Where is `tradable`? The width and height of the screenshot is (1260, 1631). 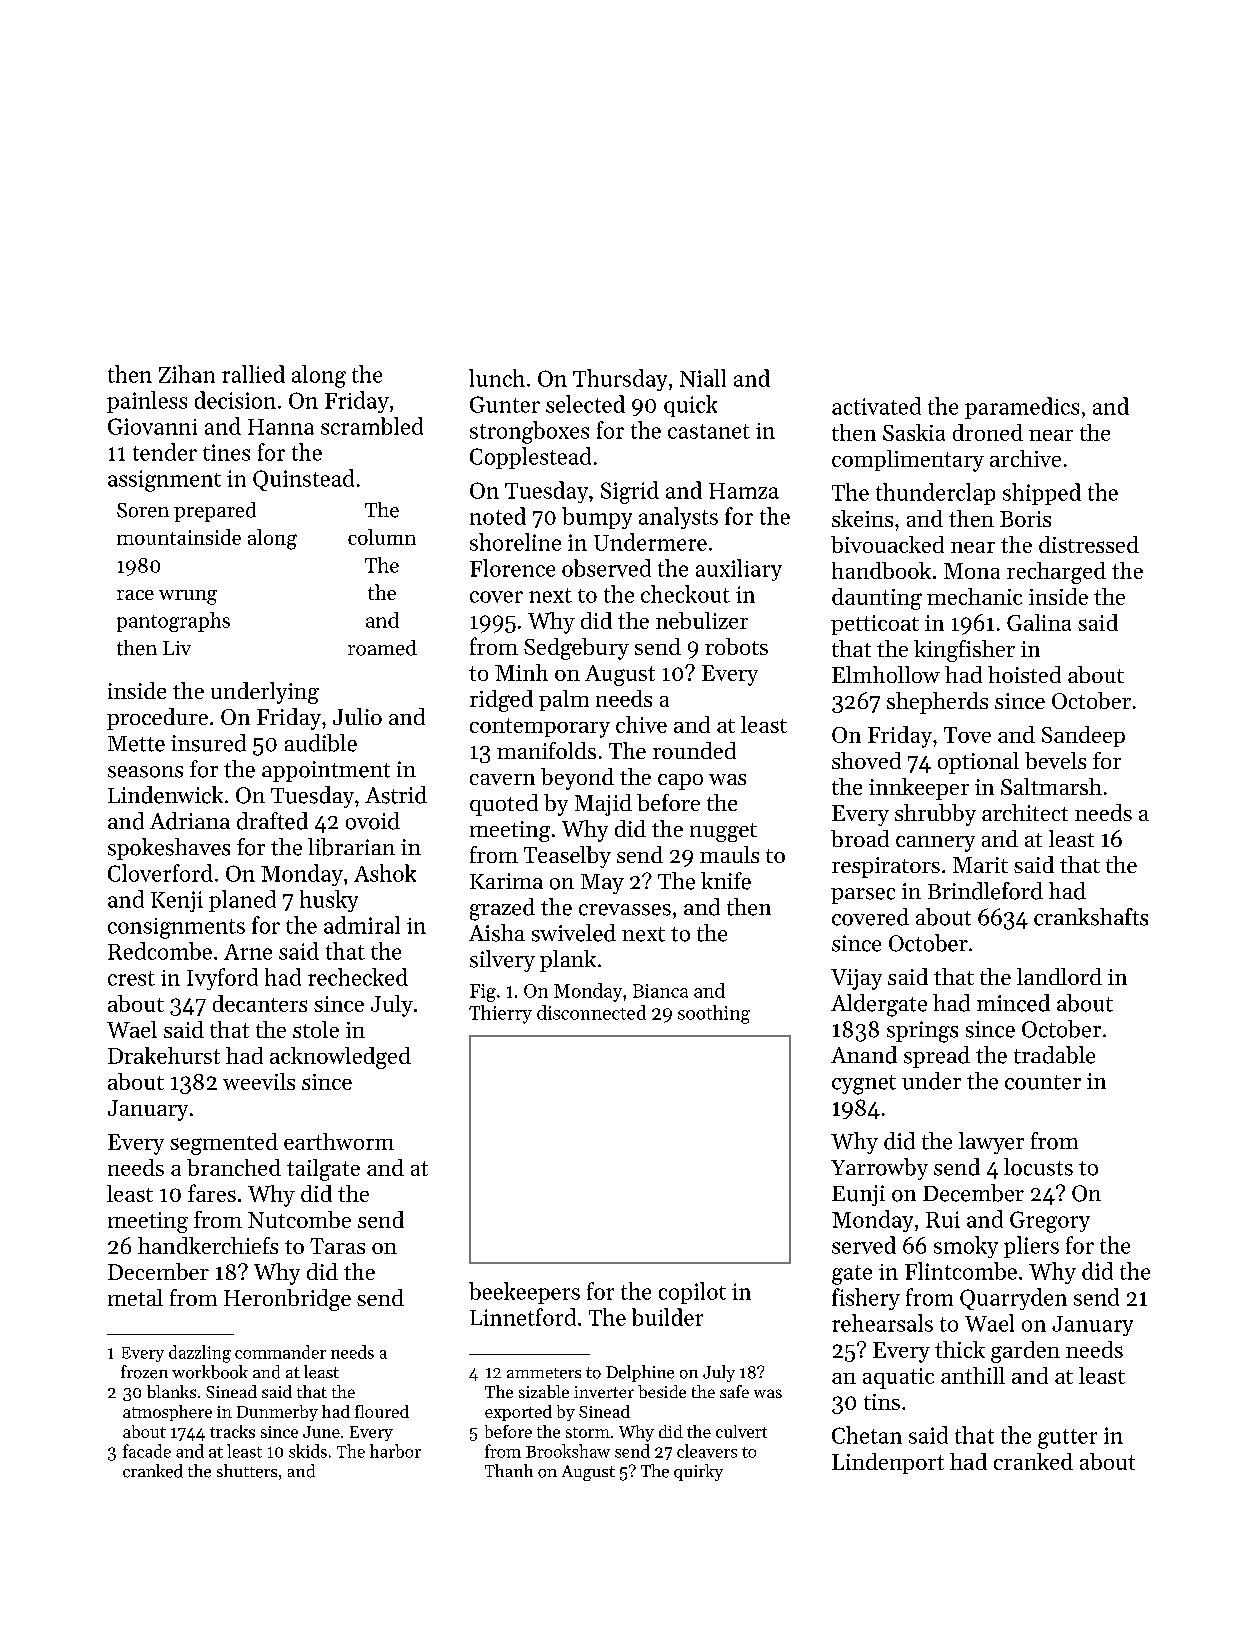 tradable is located at coordinates (1054, 1055).
